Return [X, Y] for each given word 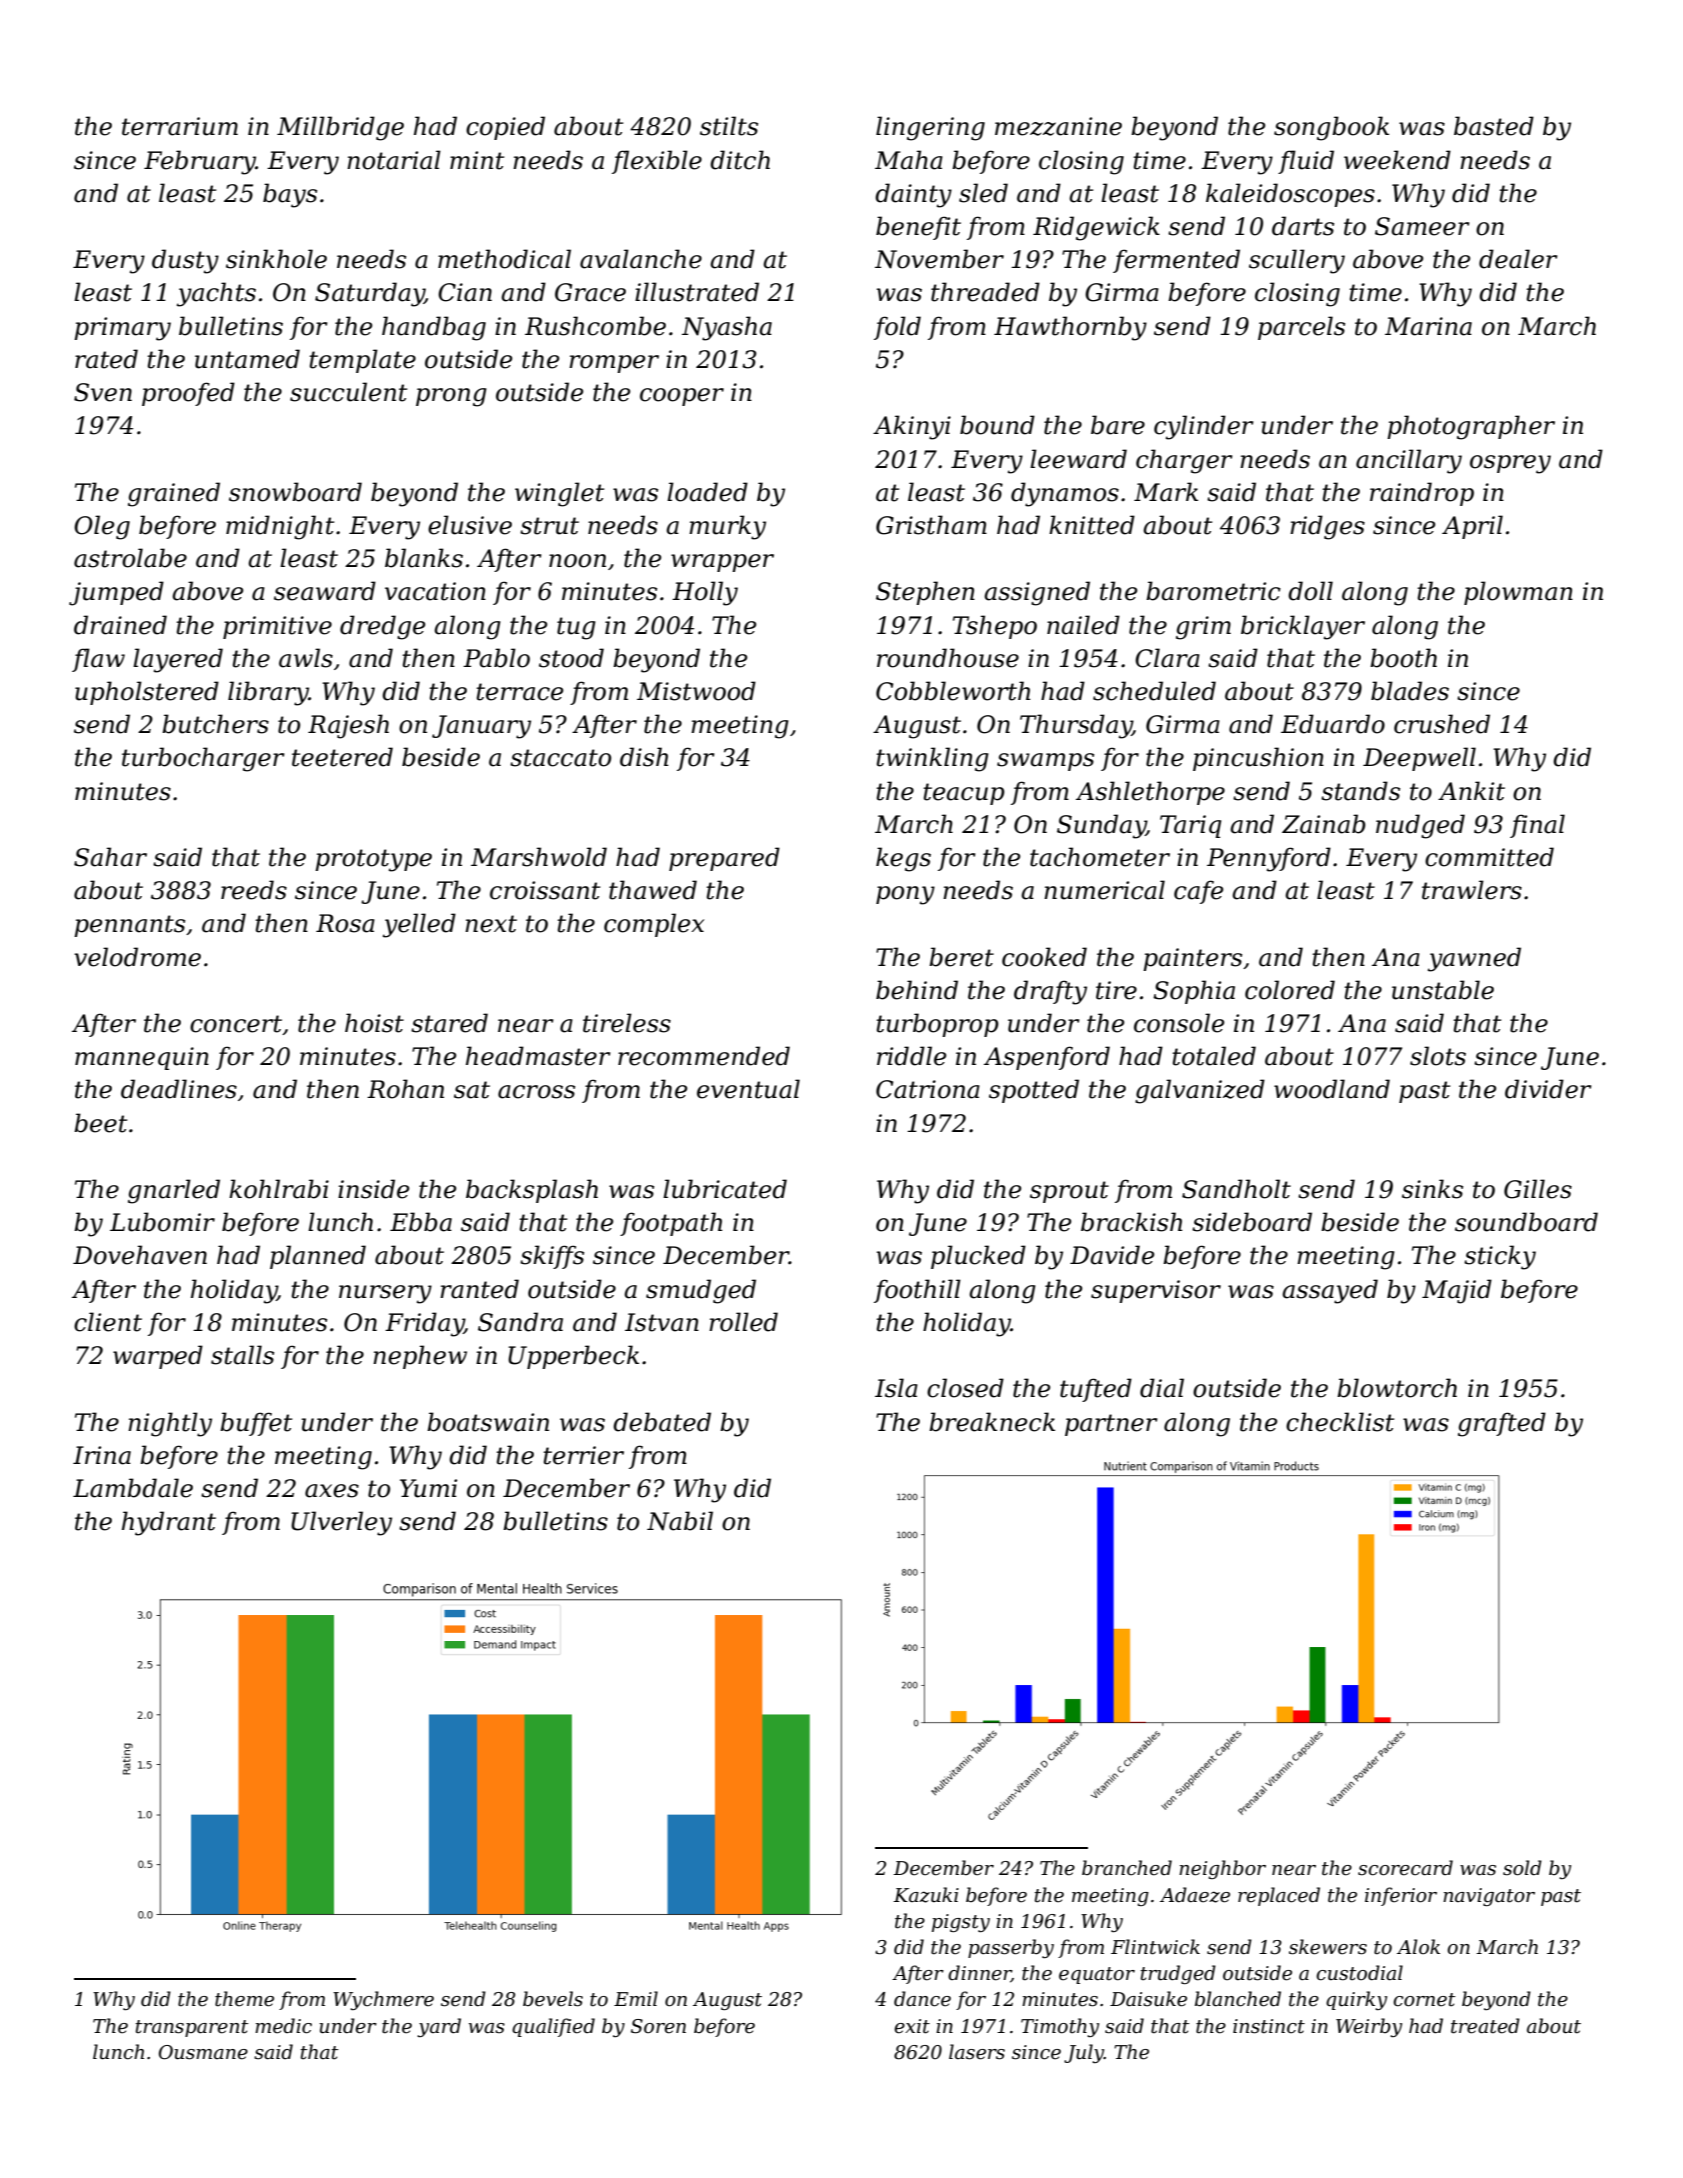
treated [1485, 2026]
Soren [658, 2026]
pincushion [1258, 759]
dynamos [1065, 494]
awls [306, 658]
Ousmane [203, 2052]
